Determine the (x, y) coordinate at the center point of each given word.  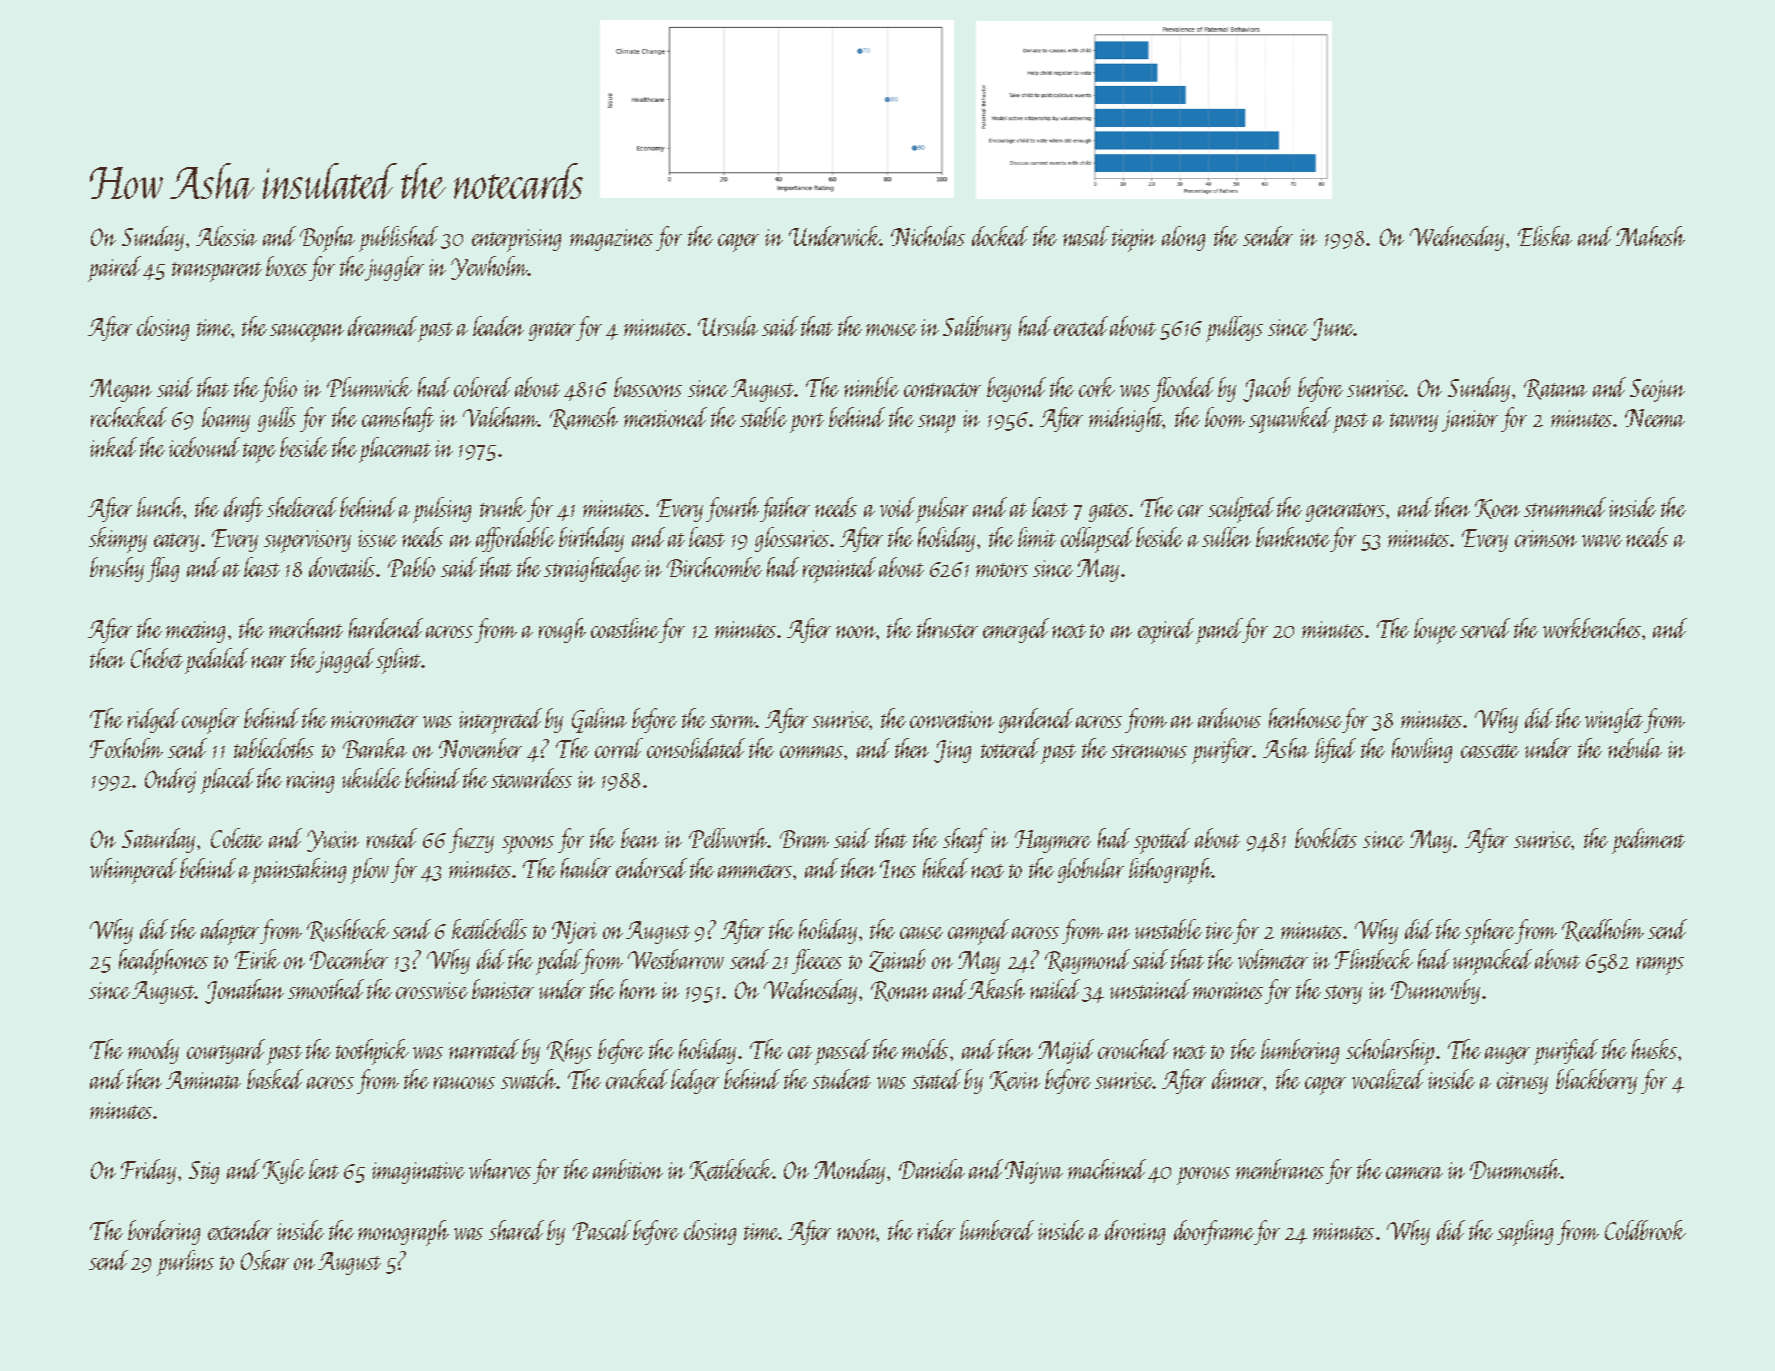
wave (1602, 541)
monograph (403, 1233)
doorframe (1214, 1232)
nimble (871, 387)
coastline (625, 628)
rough (562, 630)
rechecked (129, 417)
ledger (695, 1081)
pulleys (1234, 329)
